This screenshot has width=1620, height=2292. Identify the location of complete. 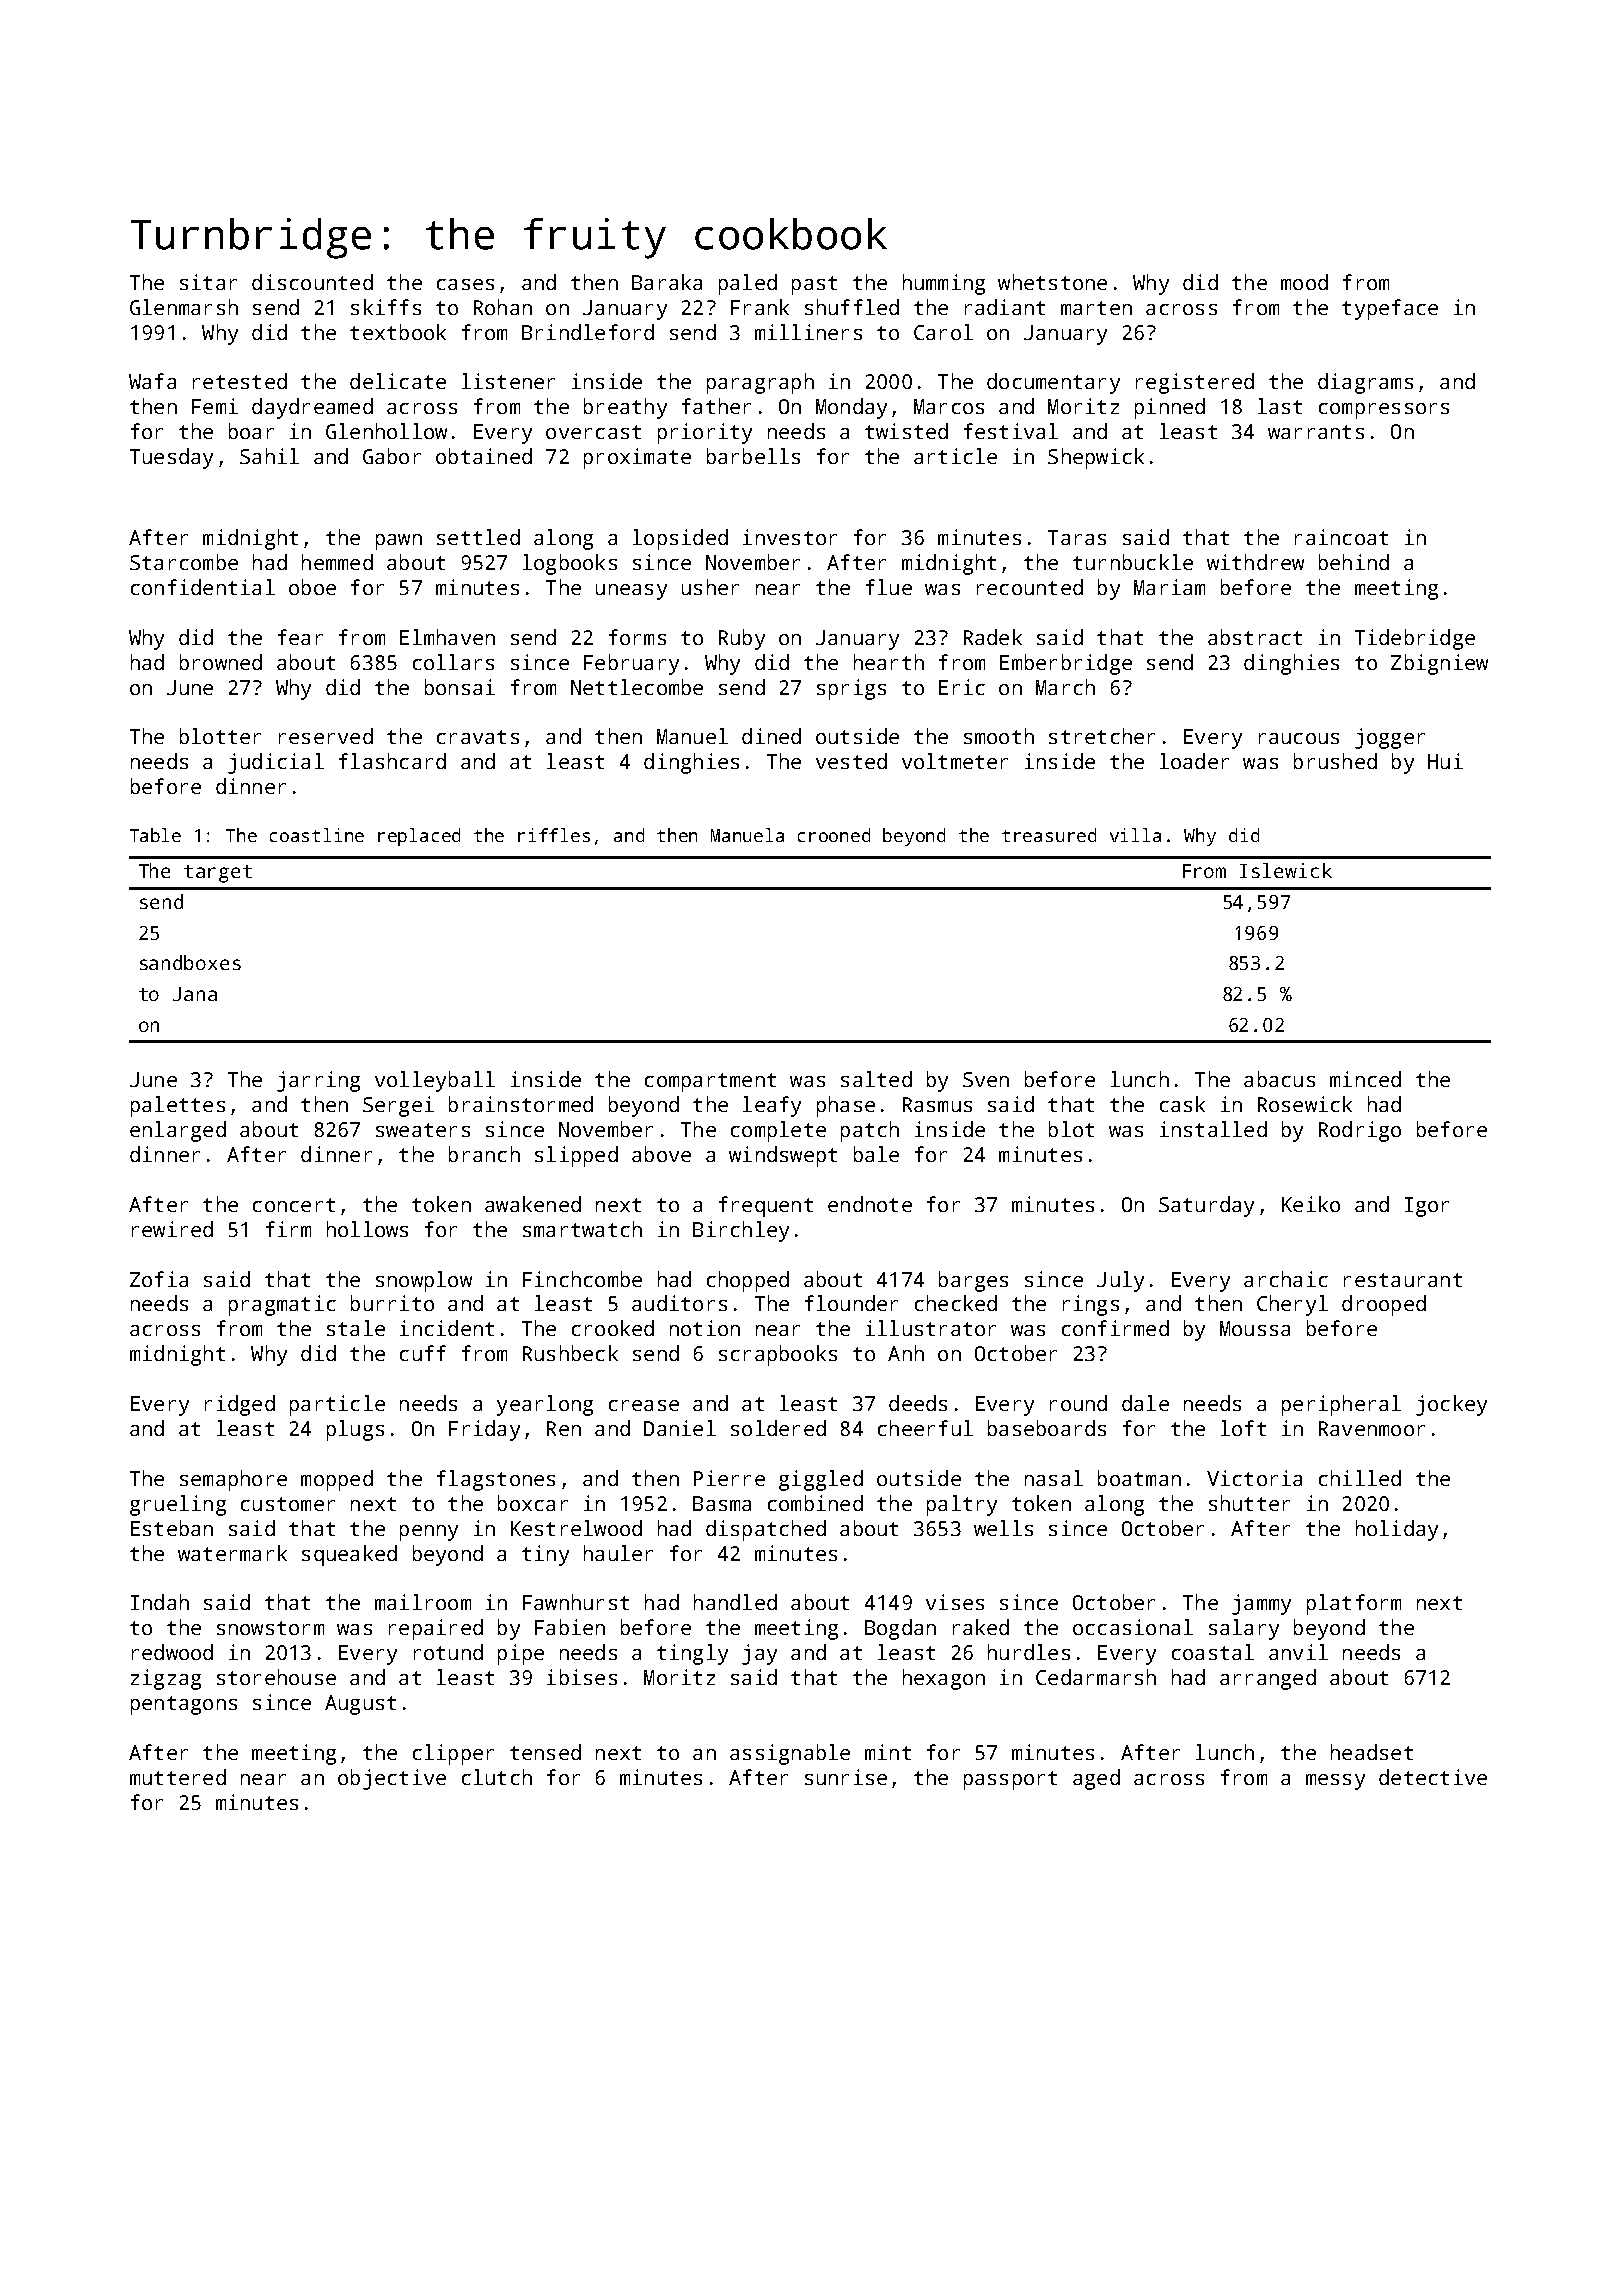
(778, 1131).
